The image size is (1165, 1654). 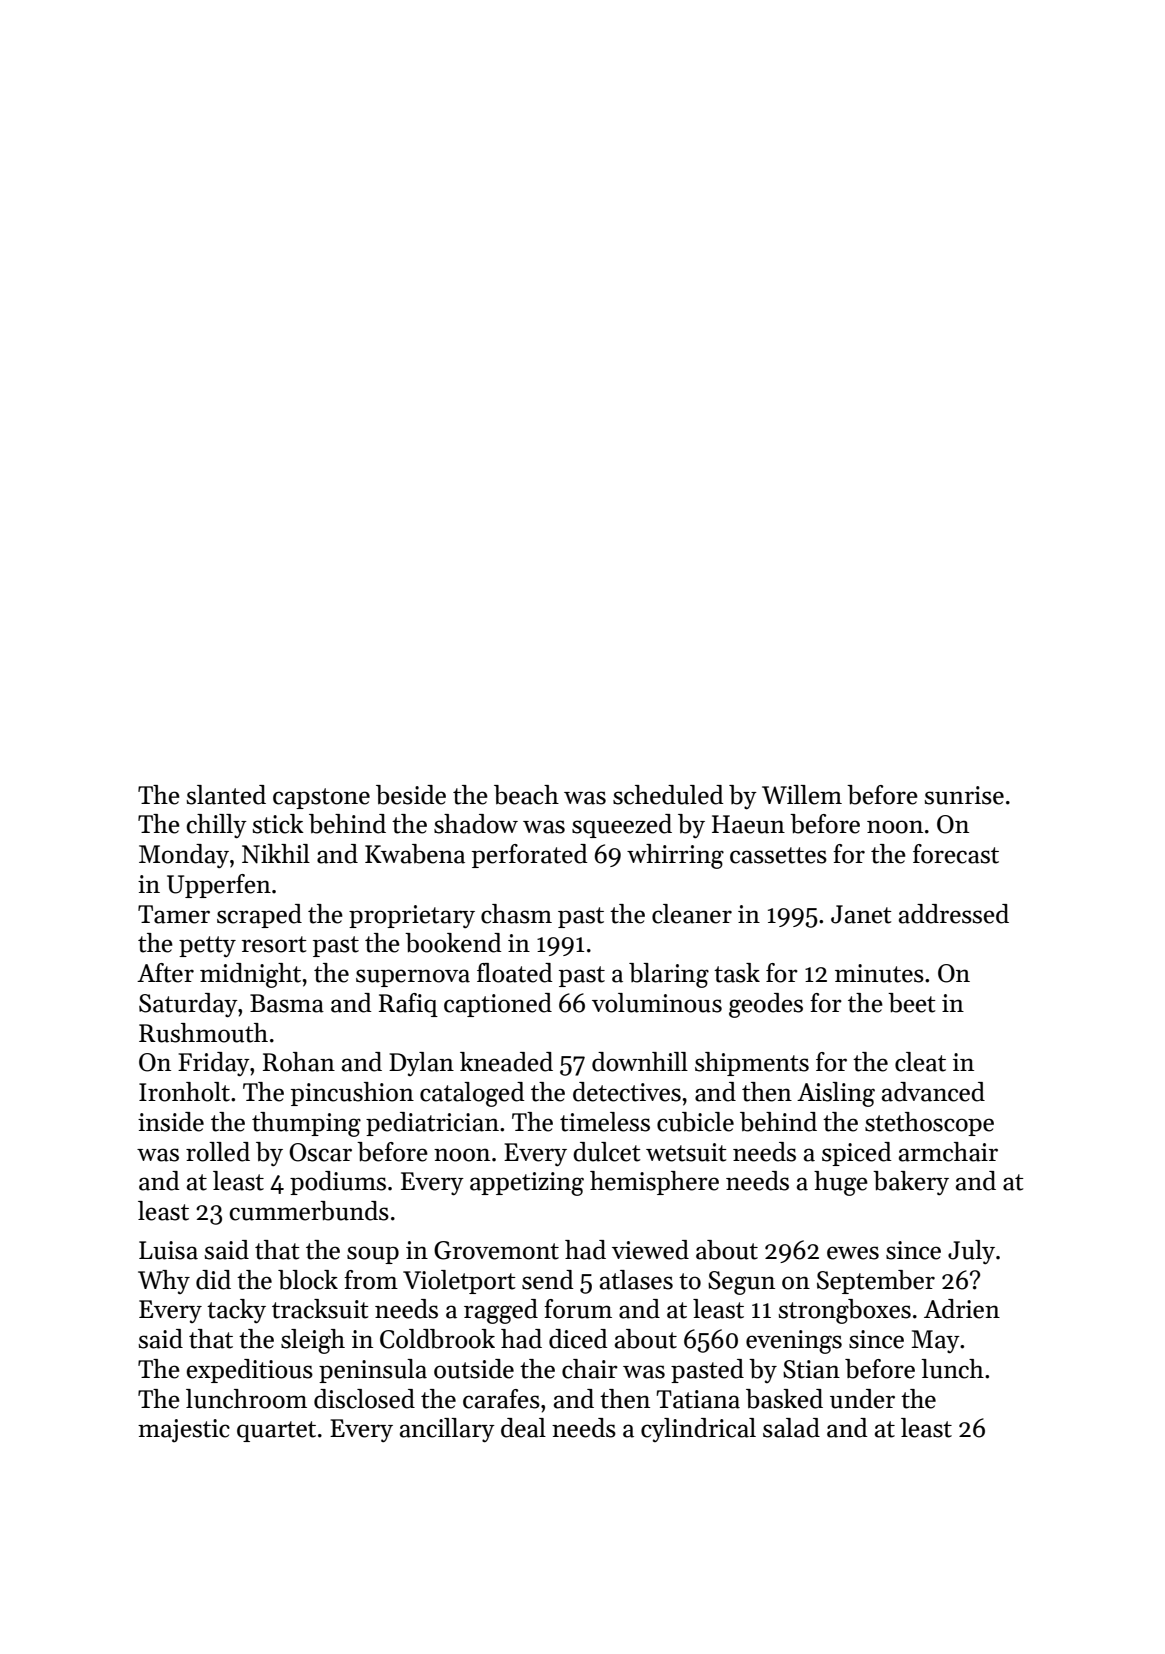 What do you see at coordinates (373, 1255) in the image?
I see `soup` at bounding box center [373, 1255].
